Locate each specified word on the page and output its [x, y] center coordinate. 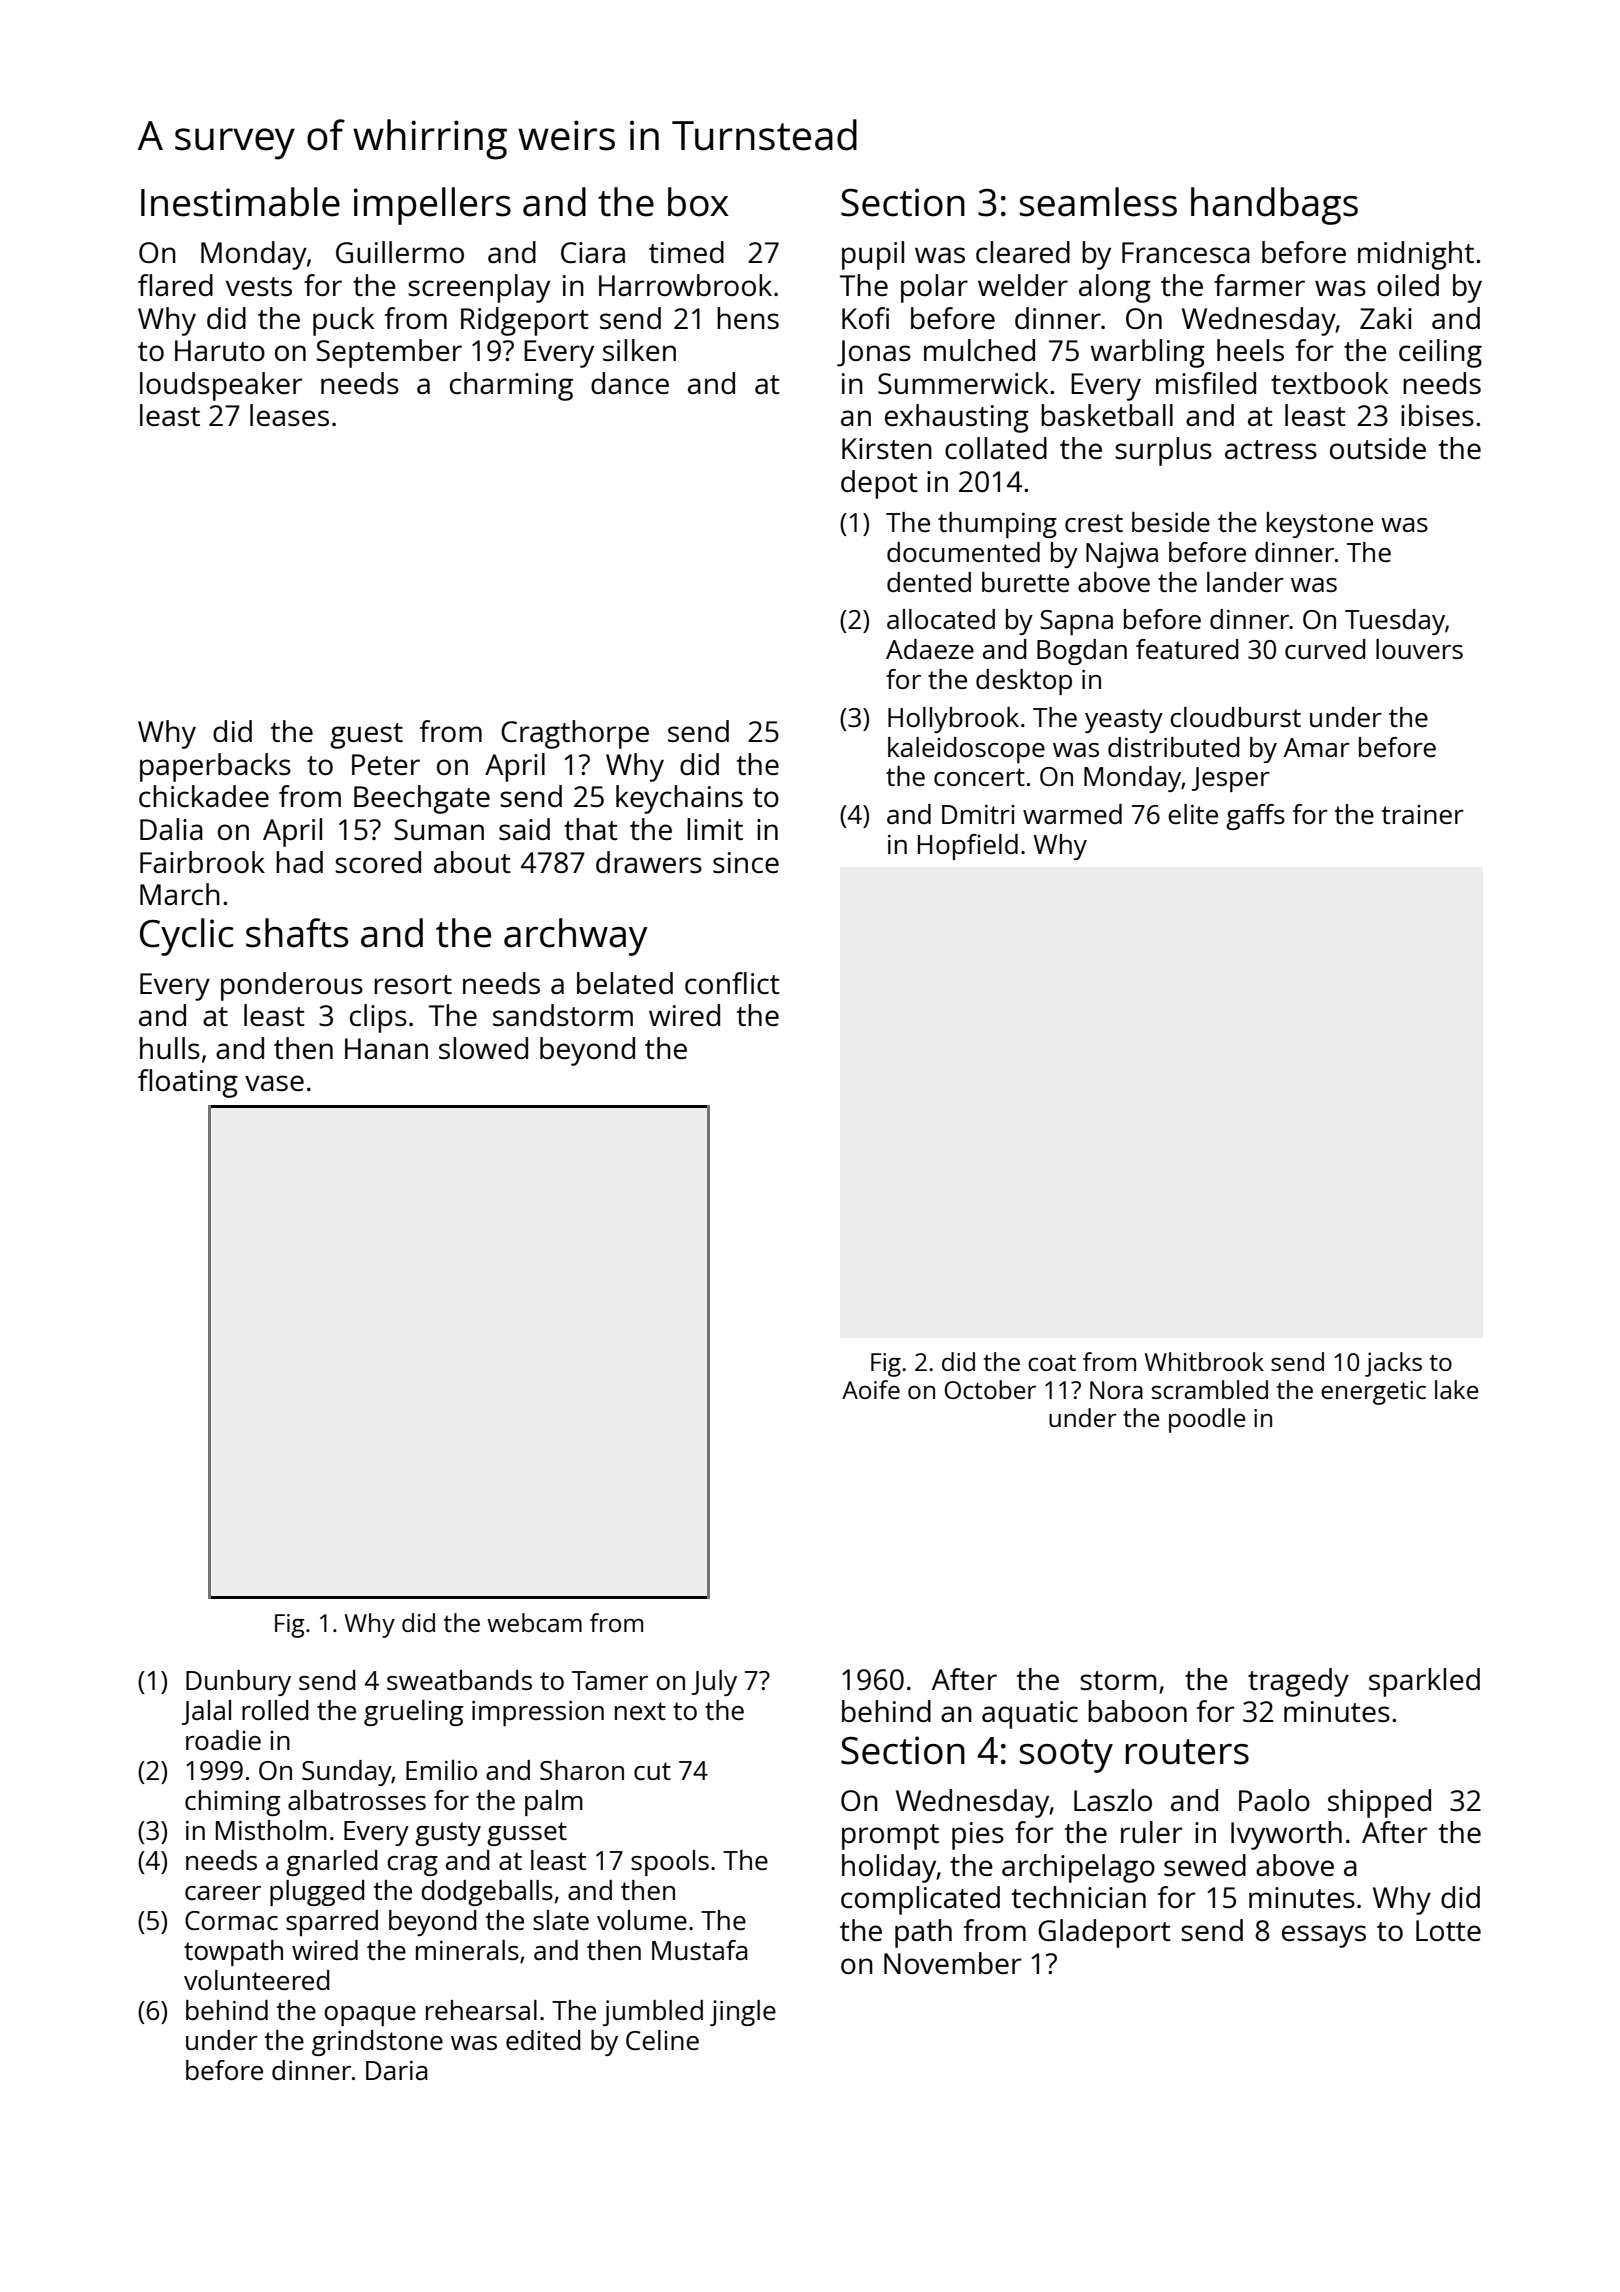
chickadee [204, 796]
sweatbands [459, 1680]
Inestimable [240, 202]
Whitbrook [1204, 1361]
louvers [1419, 649]
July [714, 1683]
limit [715, 829]
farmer [1259, 285]
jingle [743, 2013]
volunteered [257, 1980]
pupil [873, 255]
